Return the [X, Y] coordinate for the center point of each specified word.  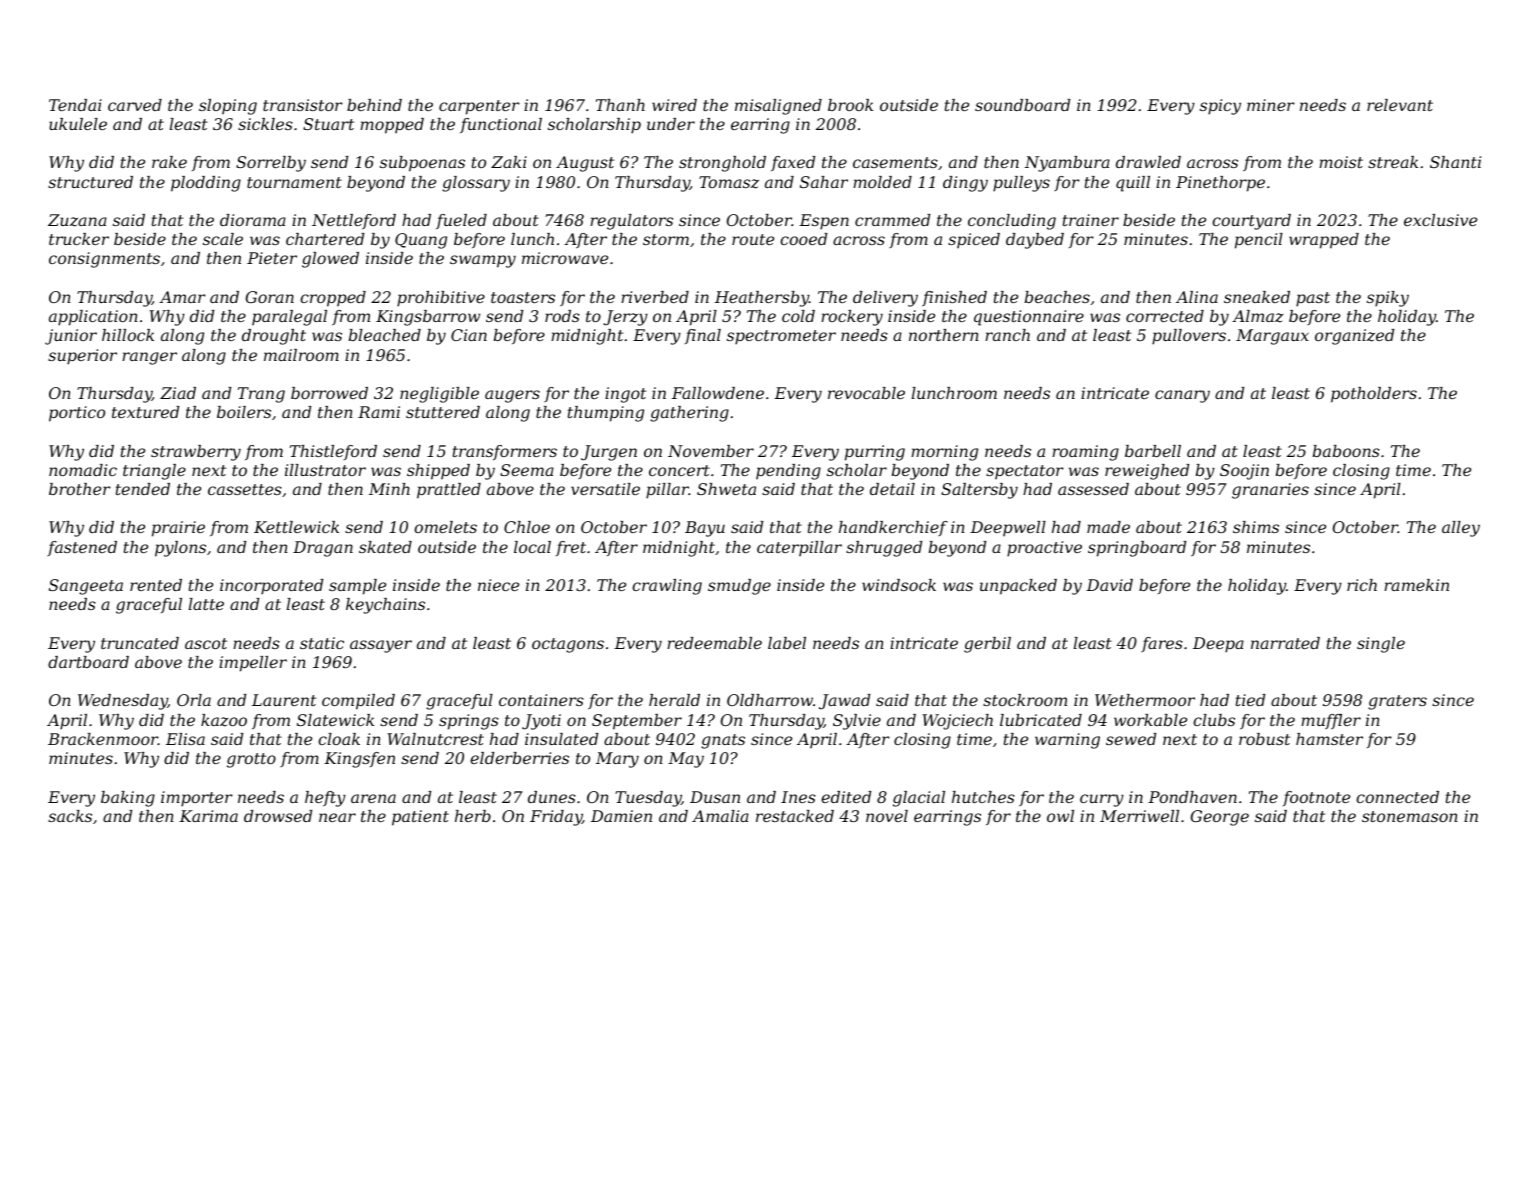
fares [1162, 644]
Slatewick [335, 720]
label [787, 643]
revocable [866, 393]
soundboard [1022, 105]
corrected [1165, 316]
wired [674, 105]
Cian [469, 335]
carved [135, 105]
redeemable [714, 643]
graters [1397, 702]
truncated [140, 643]
